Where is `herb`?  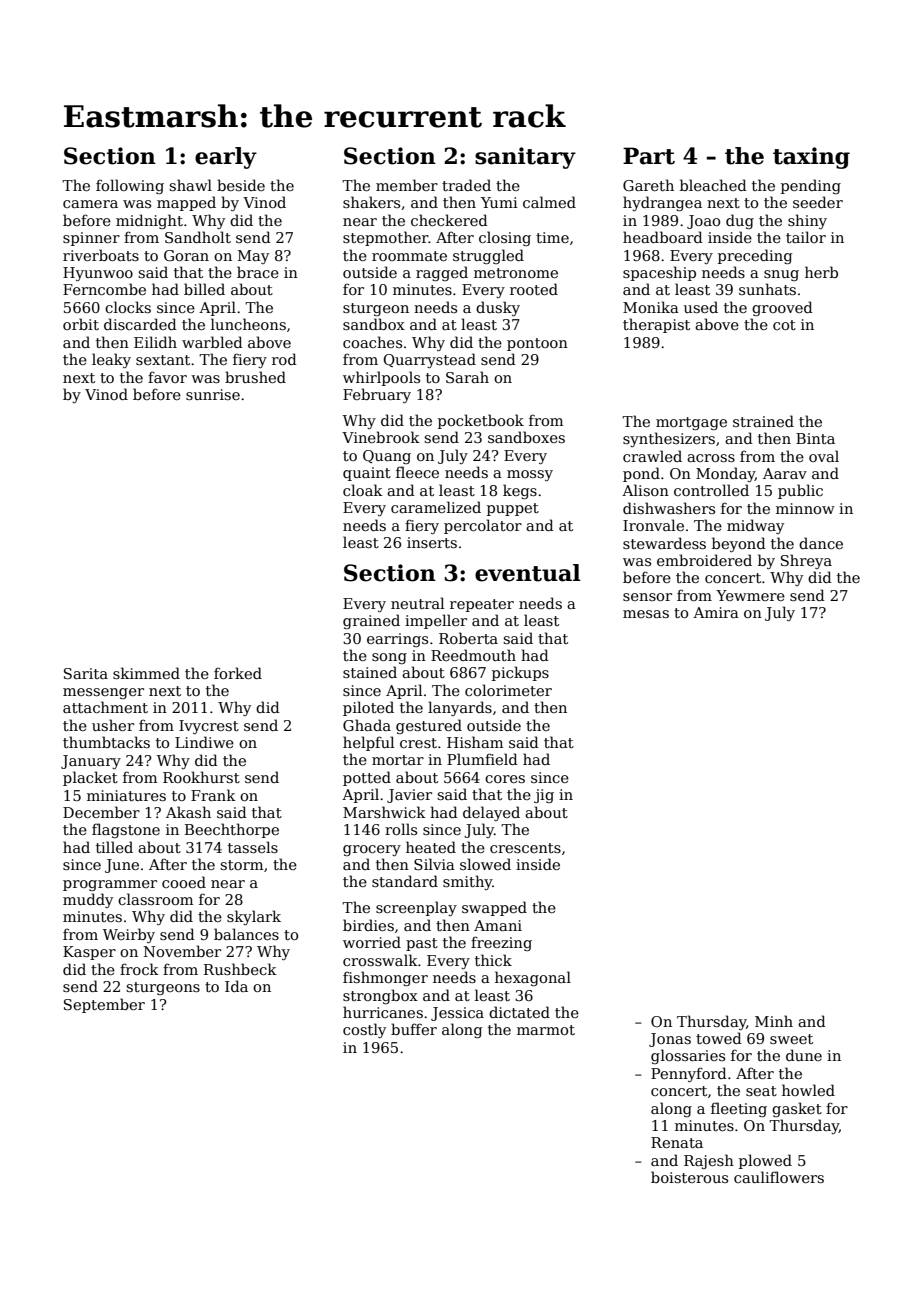
herb is located at coordinates (821, 272).
